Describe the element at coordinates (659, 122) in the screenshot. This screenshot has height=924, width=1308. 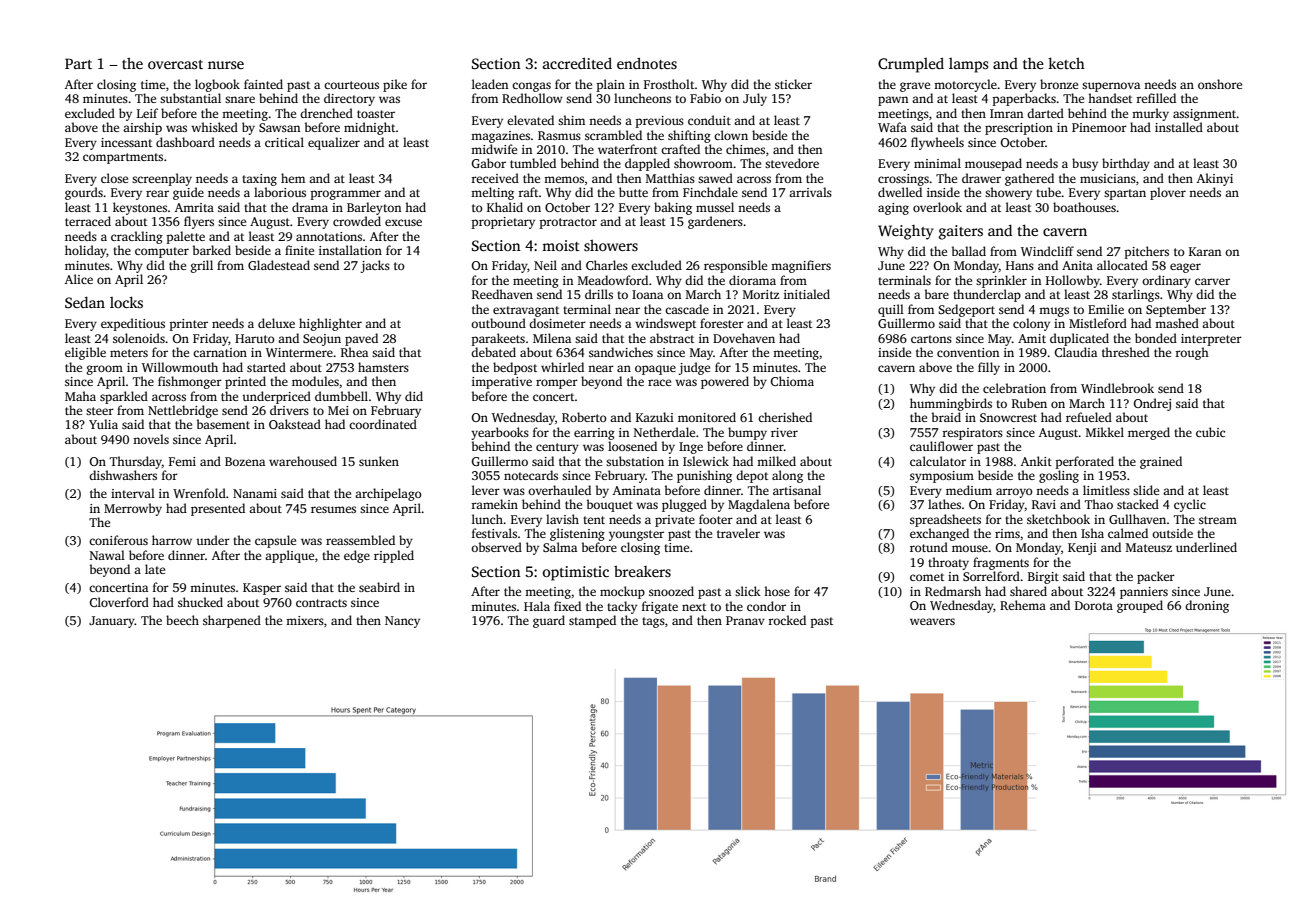
I see `previous` at that location.
